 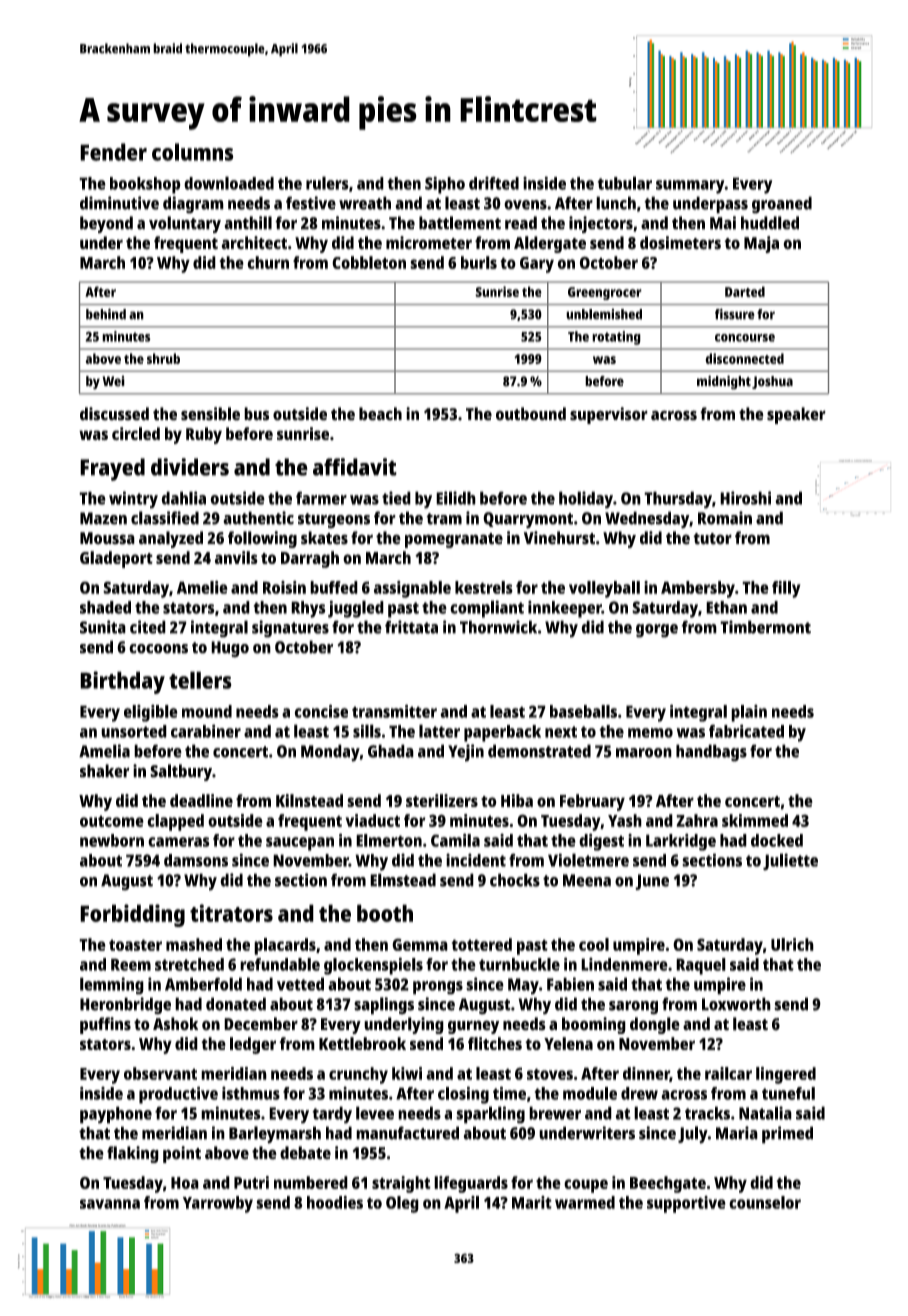 I want to click on Elmstead, so click(x=403, y=880).
